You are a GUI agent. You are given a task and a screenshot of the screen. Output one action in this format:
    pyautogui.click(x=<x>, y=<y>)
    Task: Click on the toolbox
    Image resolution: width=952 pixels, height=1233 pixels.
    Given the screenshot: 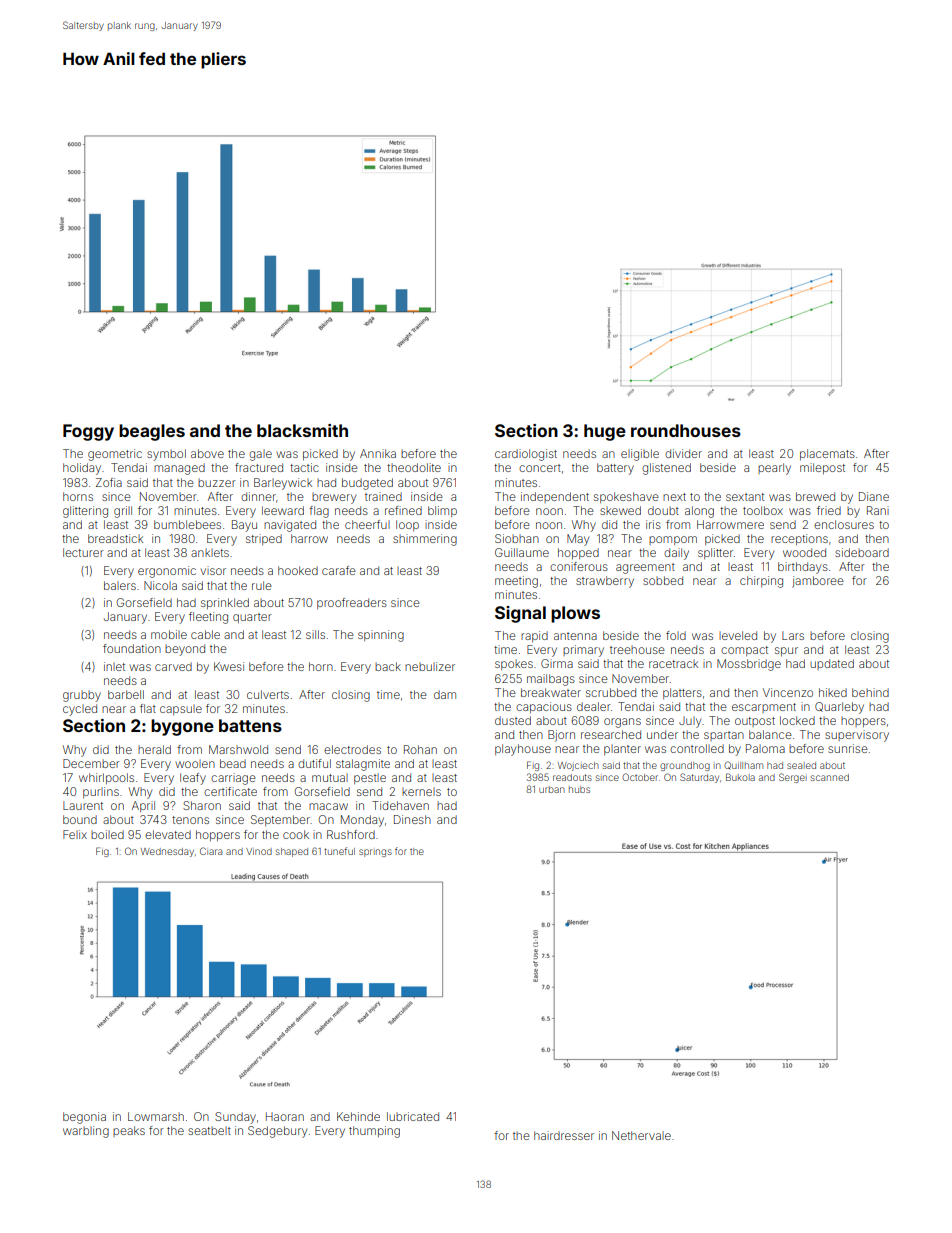 What is the action you would take?
    pyautogui.click(x=763, y=510)
